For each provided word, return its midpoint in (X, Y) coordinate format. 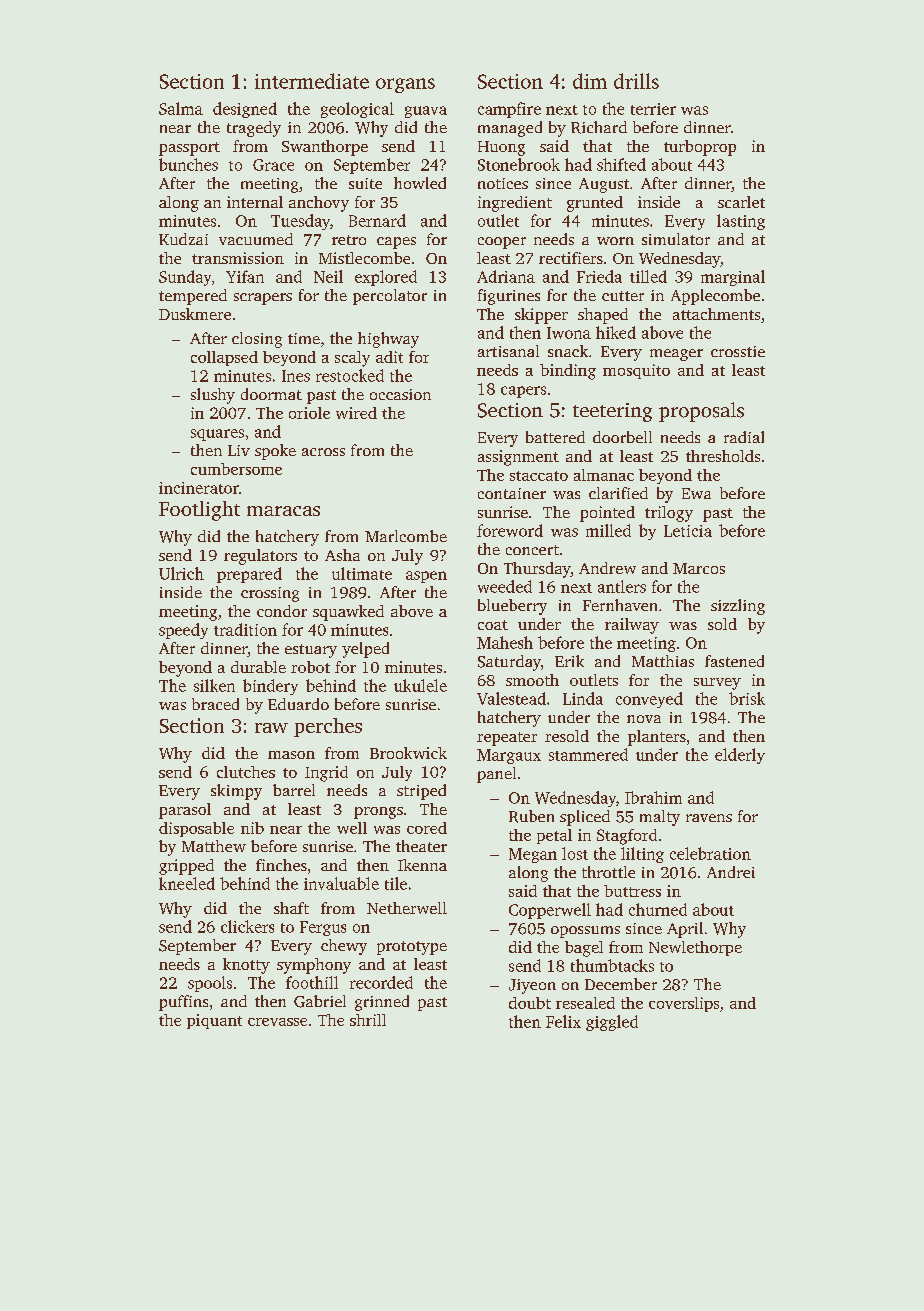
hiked (616, 332)
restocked (350, 375)
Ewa (696, 493)
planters (657, 738)
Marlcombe (406, 536)
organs (405, 85)
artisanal (508, 351)
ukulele (420, 685)
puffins (183, 1003)
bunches (188, 164)
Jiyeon (532, 986)
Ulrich (181, 573)
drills (636, 81)
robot (310, 667)
